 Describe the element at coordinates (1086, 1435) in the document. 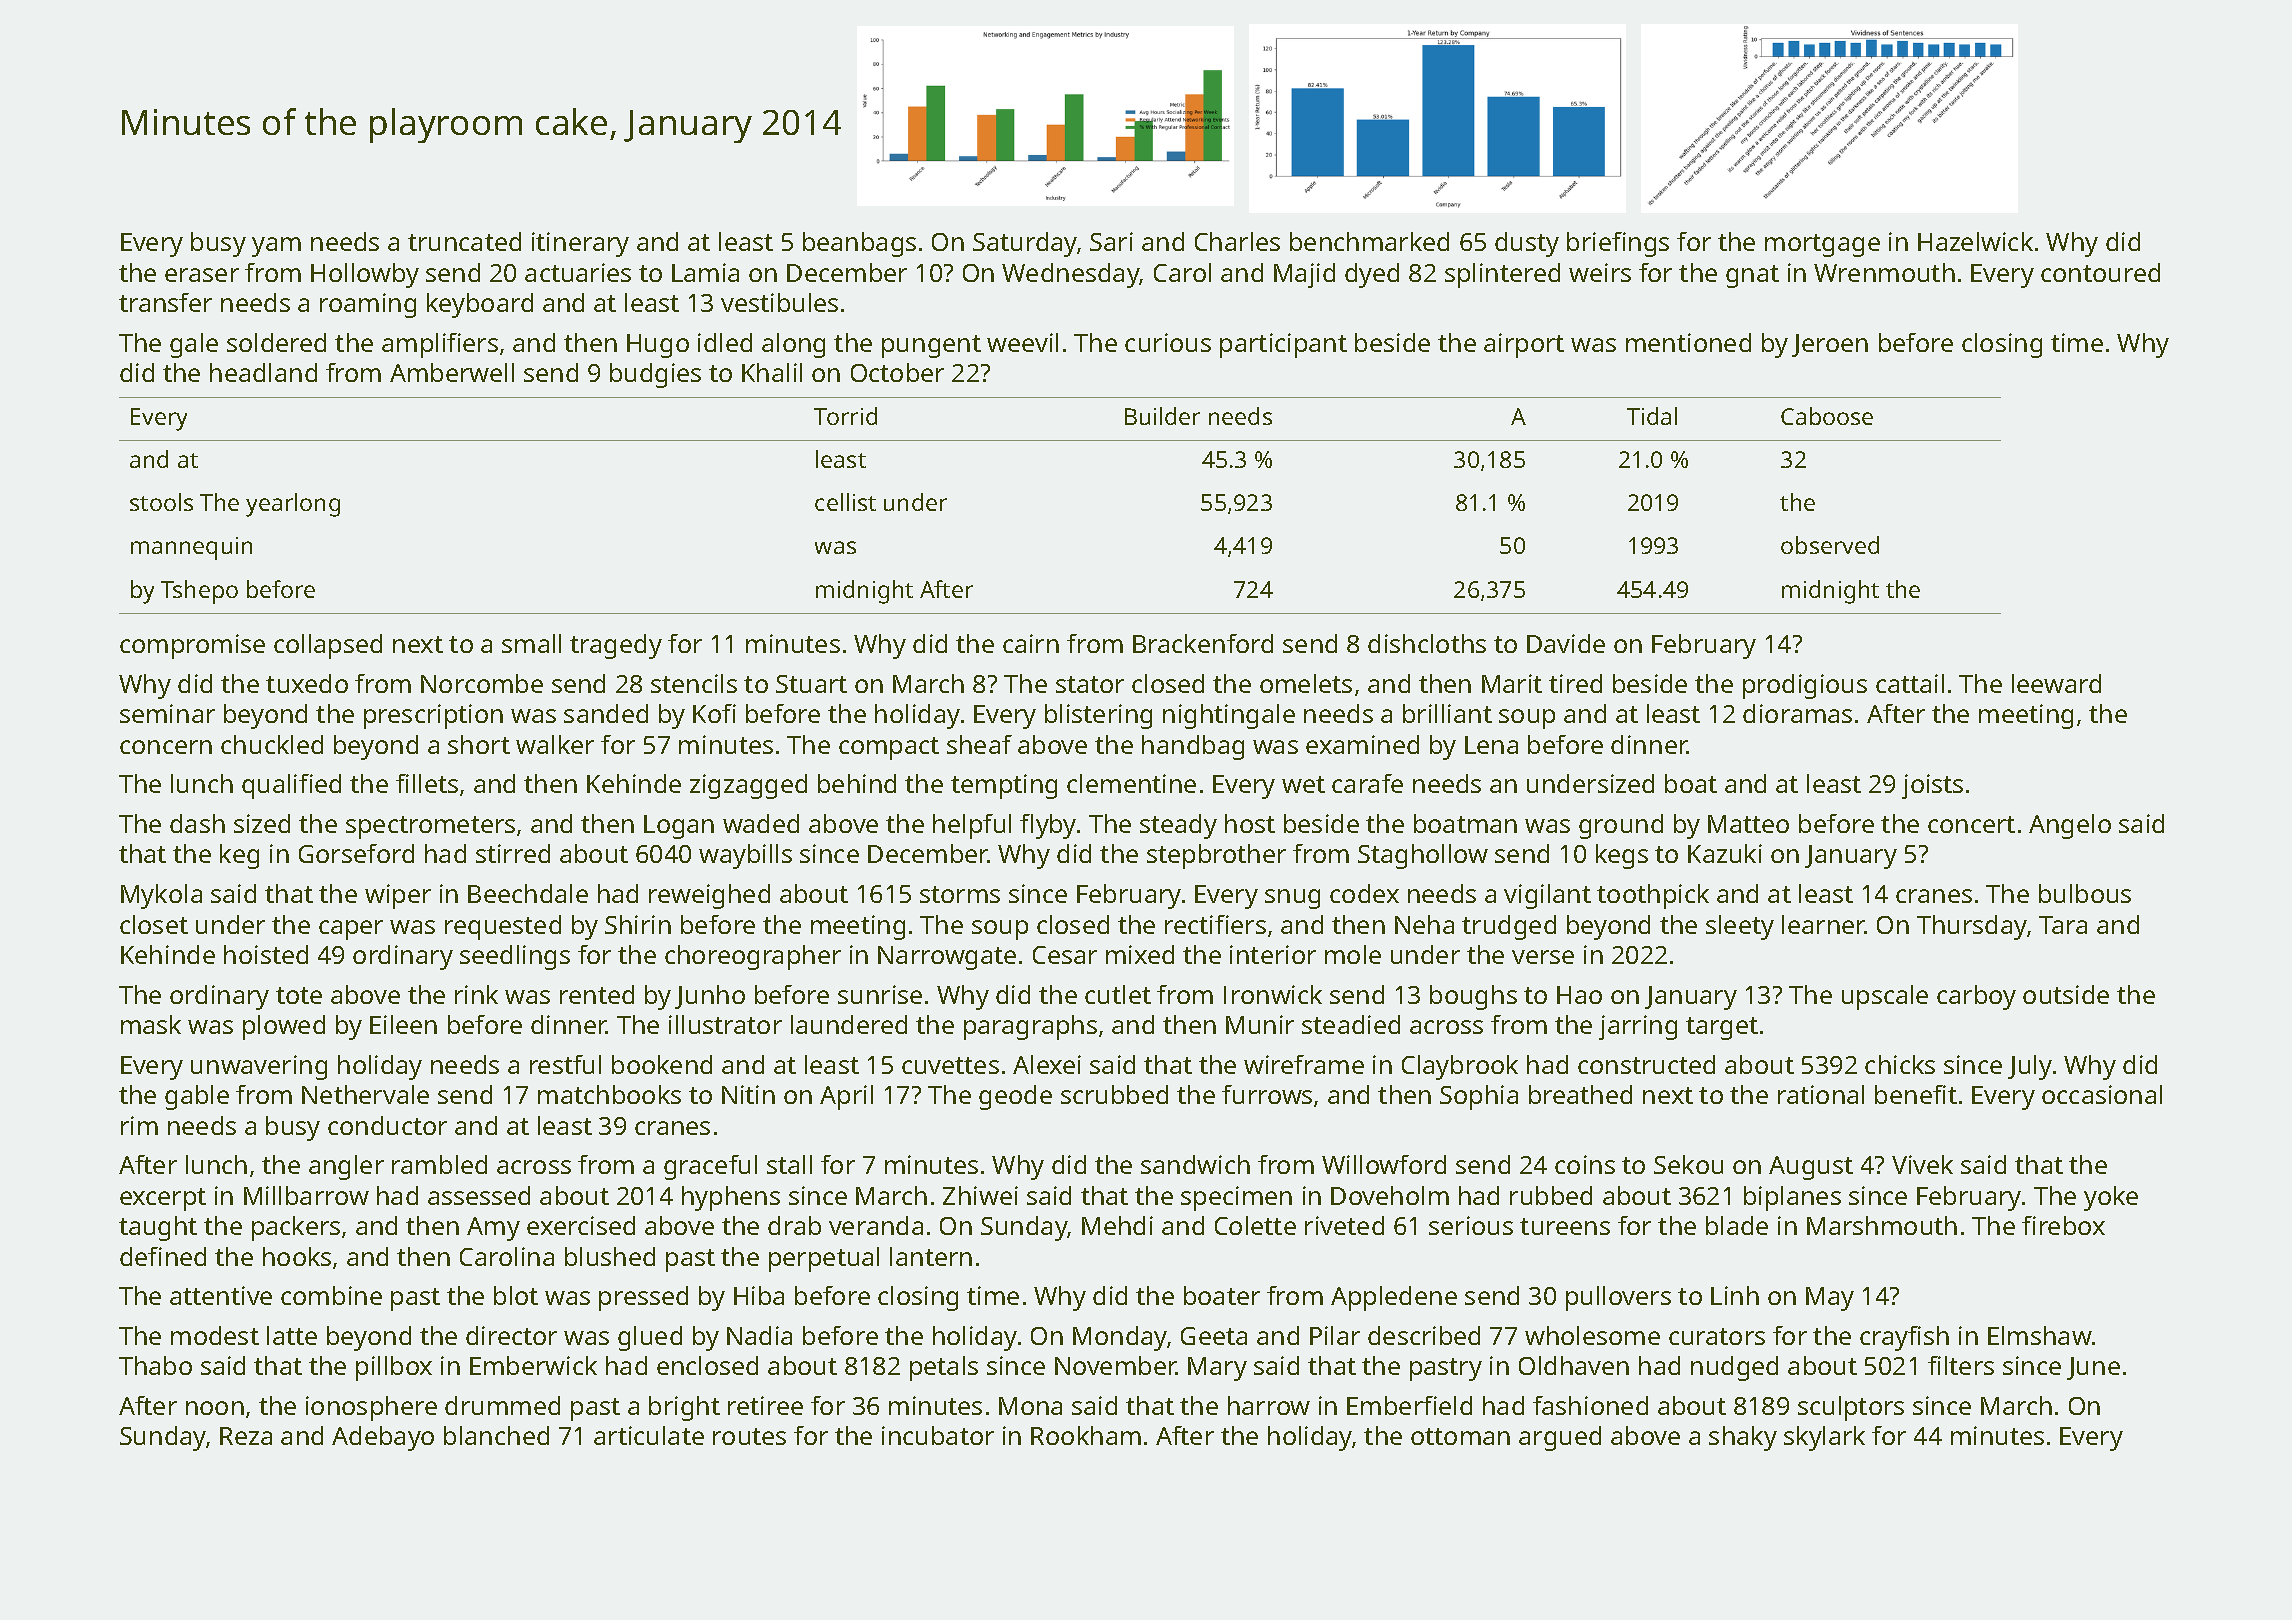

I see `Rookham` at that location.
